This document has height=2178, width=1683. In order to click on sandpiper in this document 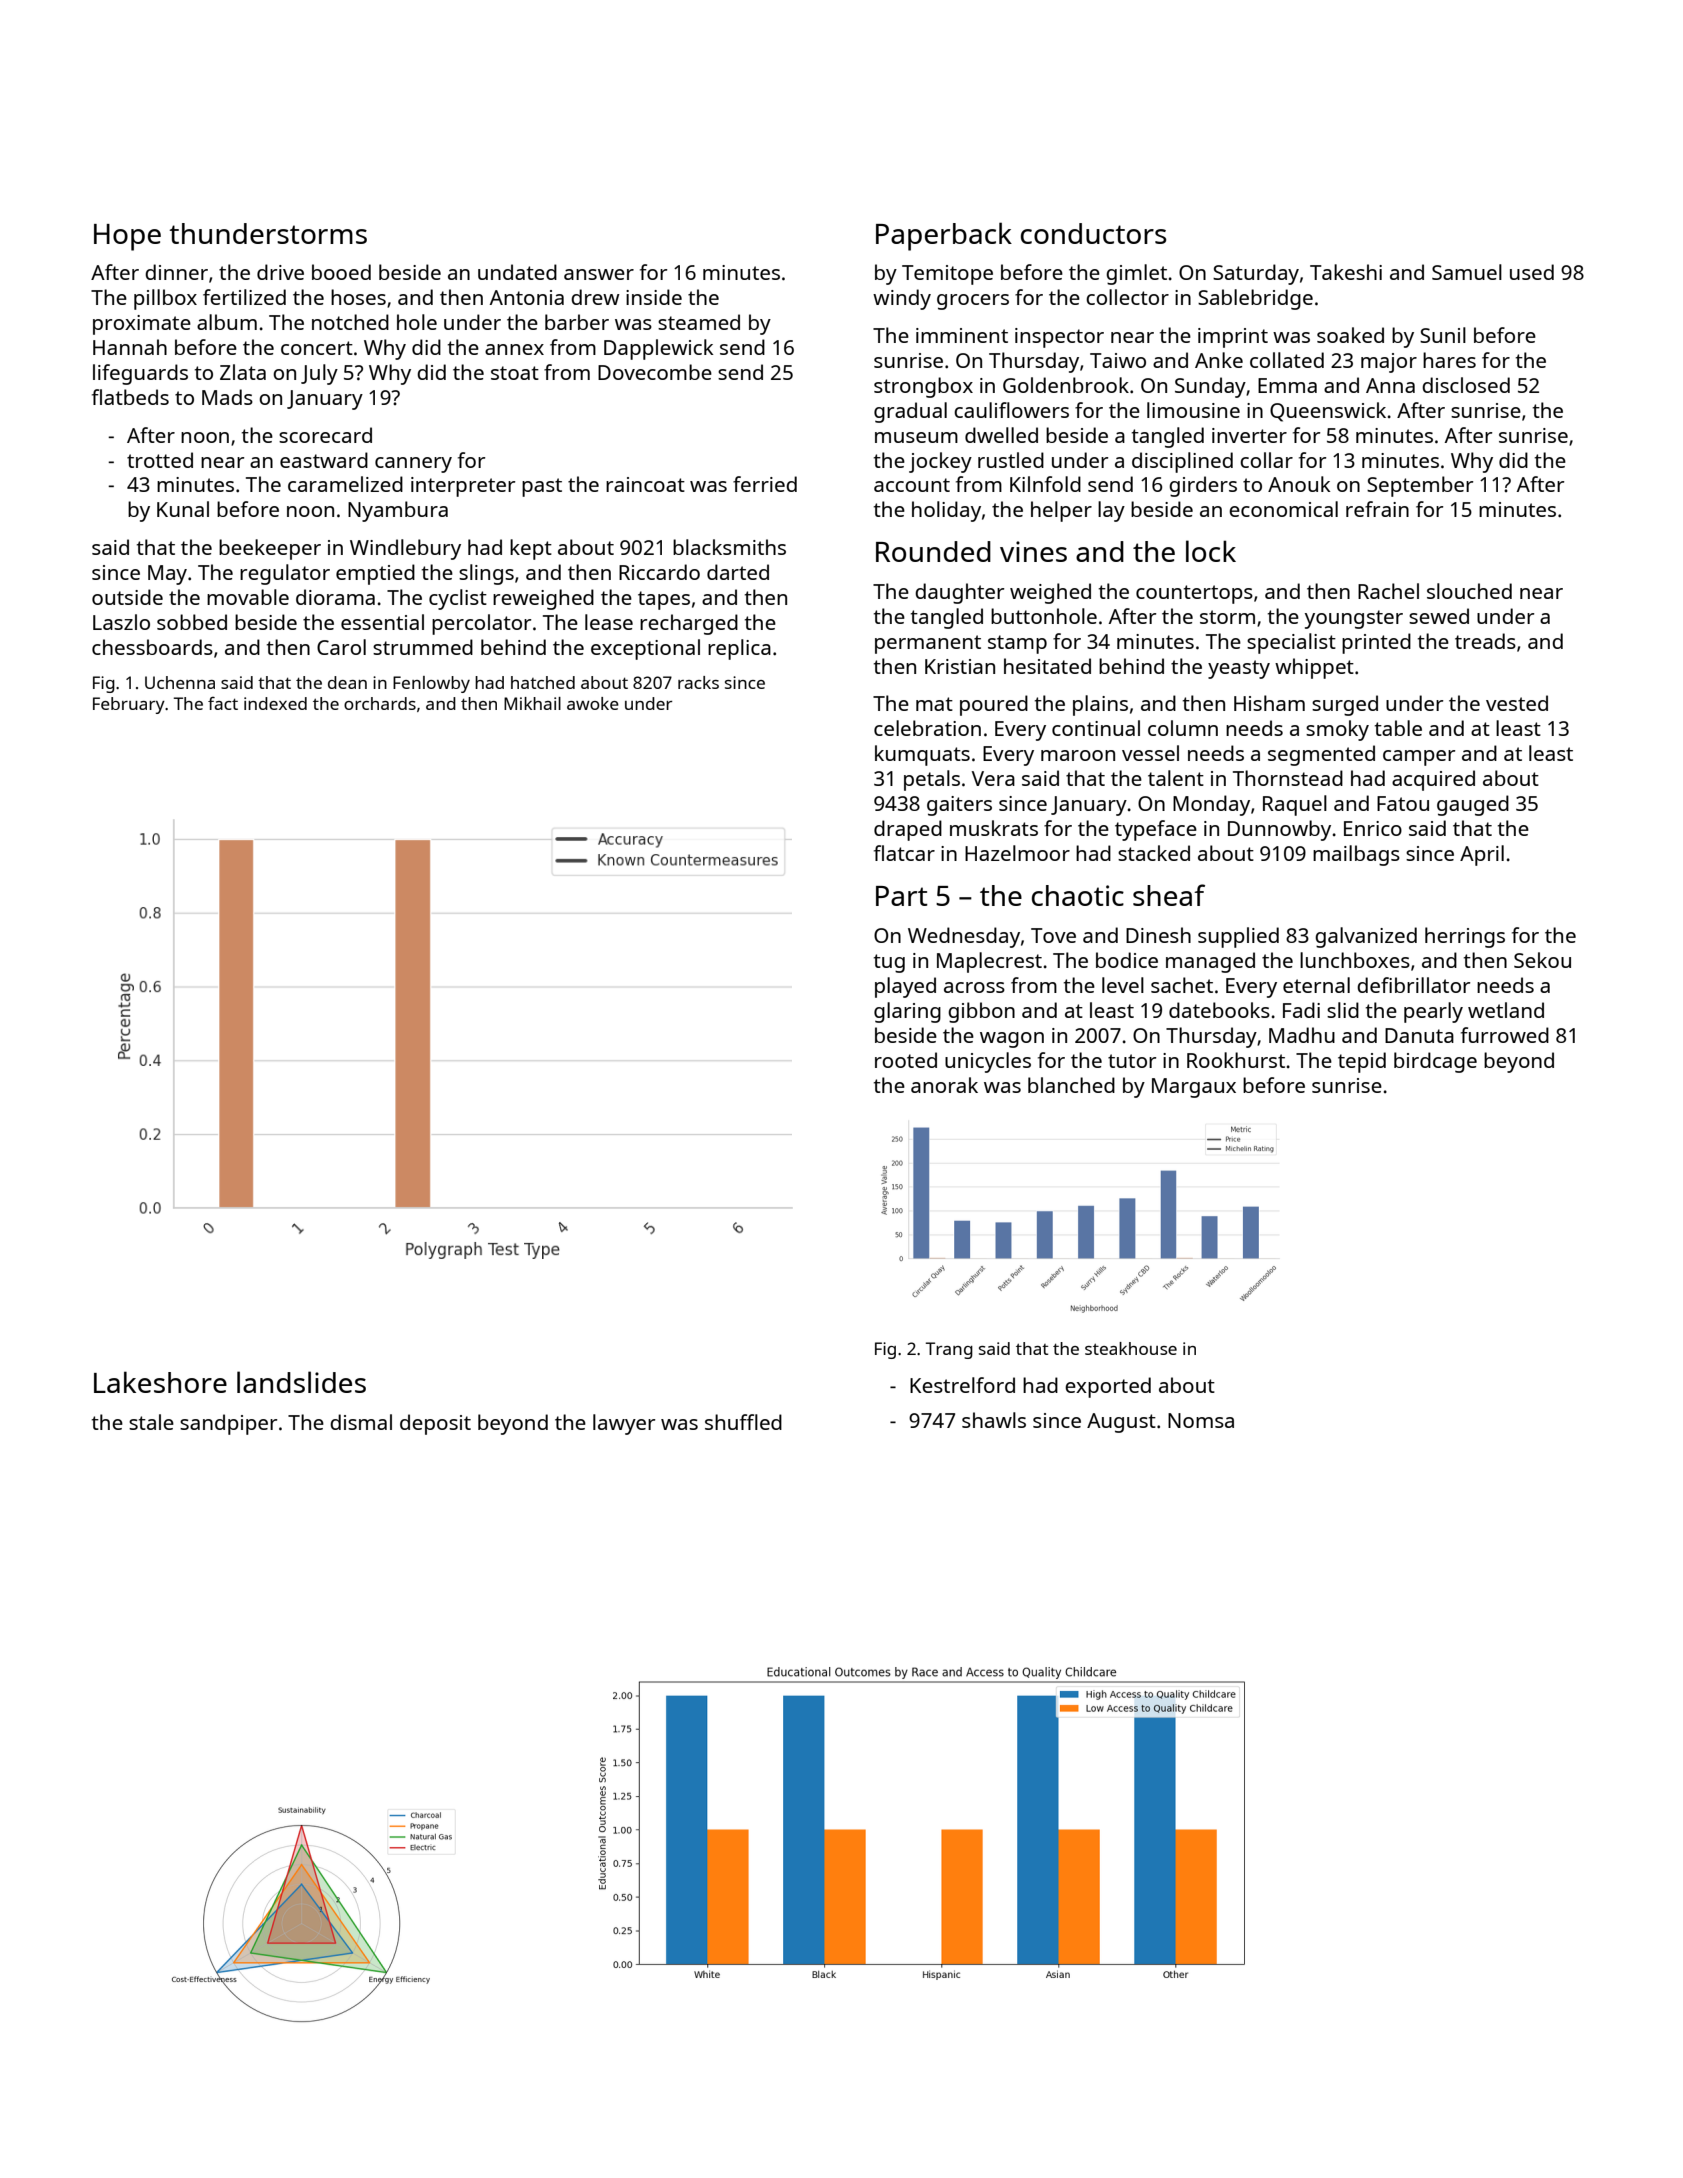, I will do `click(228, 1424)`.
